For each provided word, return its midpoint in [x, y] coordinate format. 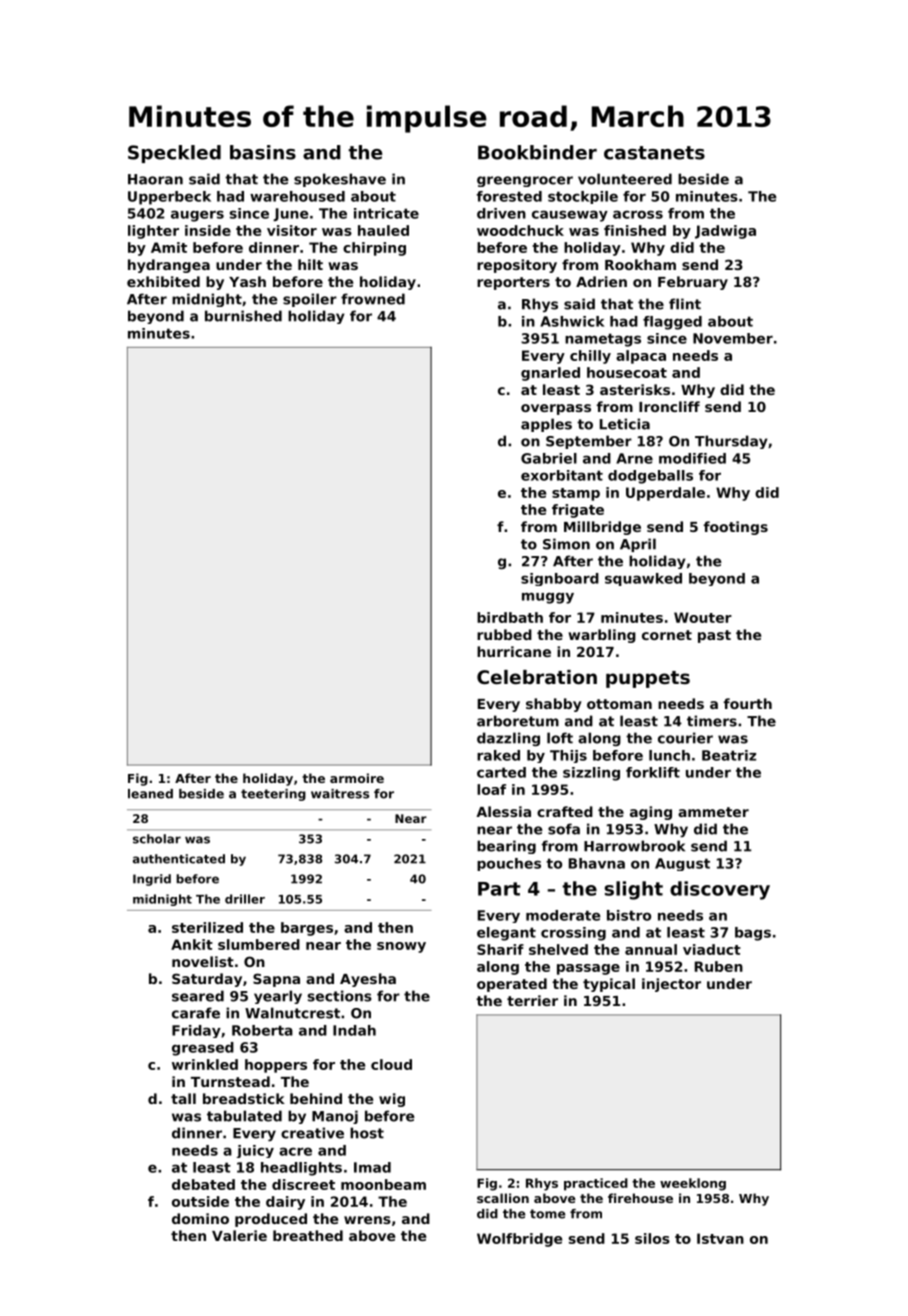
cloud [391, 1064]
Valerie [239, 1235]
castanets [654, 153]
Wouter [703, 617]
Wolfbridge [519, 1240]
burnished [243, 316]
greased [203, 1049]
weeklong [693, 1184]
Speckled [174, 154]
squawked [643, 579]
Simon [566, 544]
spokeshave [340, 180]
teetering [273, 795]
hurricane [514, 651]
